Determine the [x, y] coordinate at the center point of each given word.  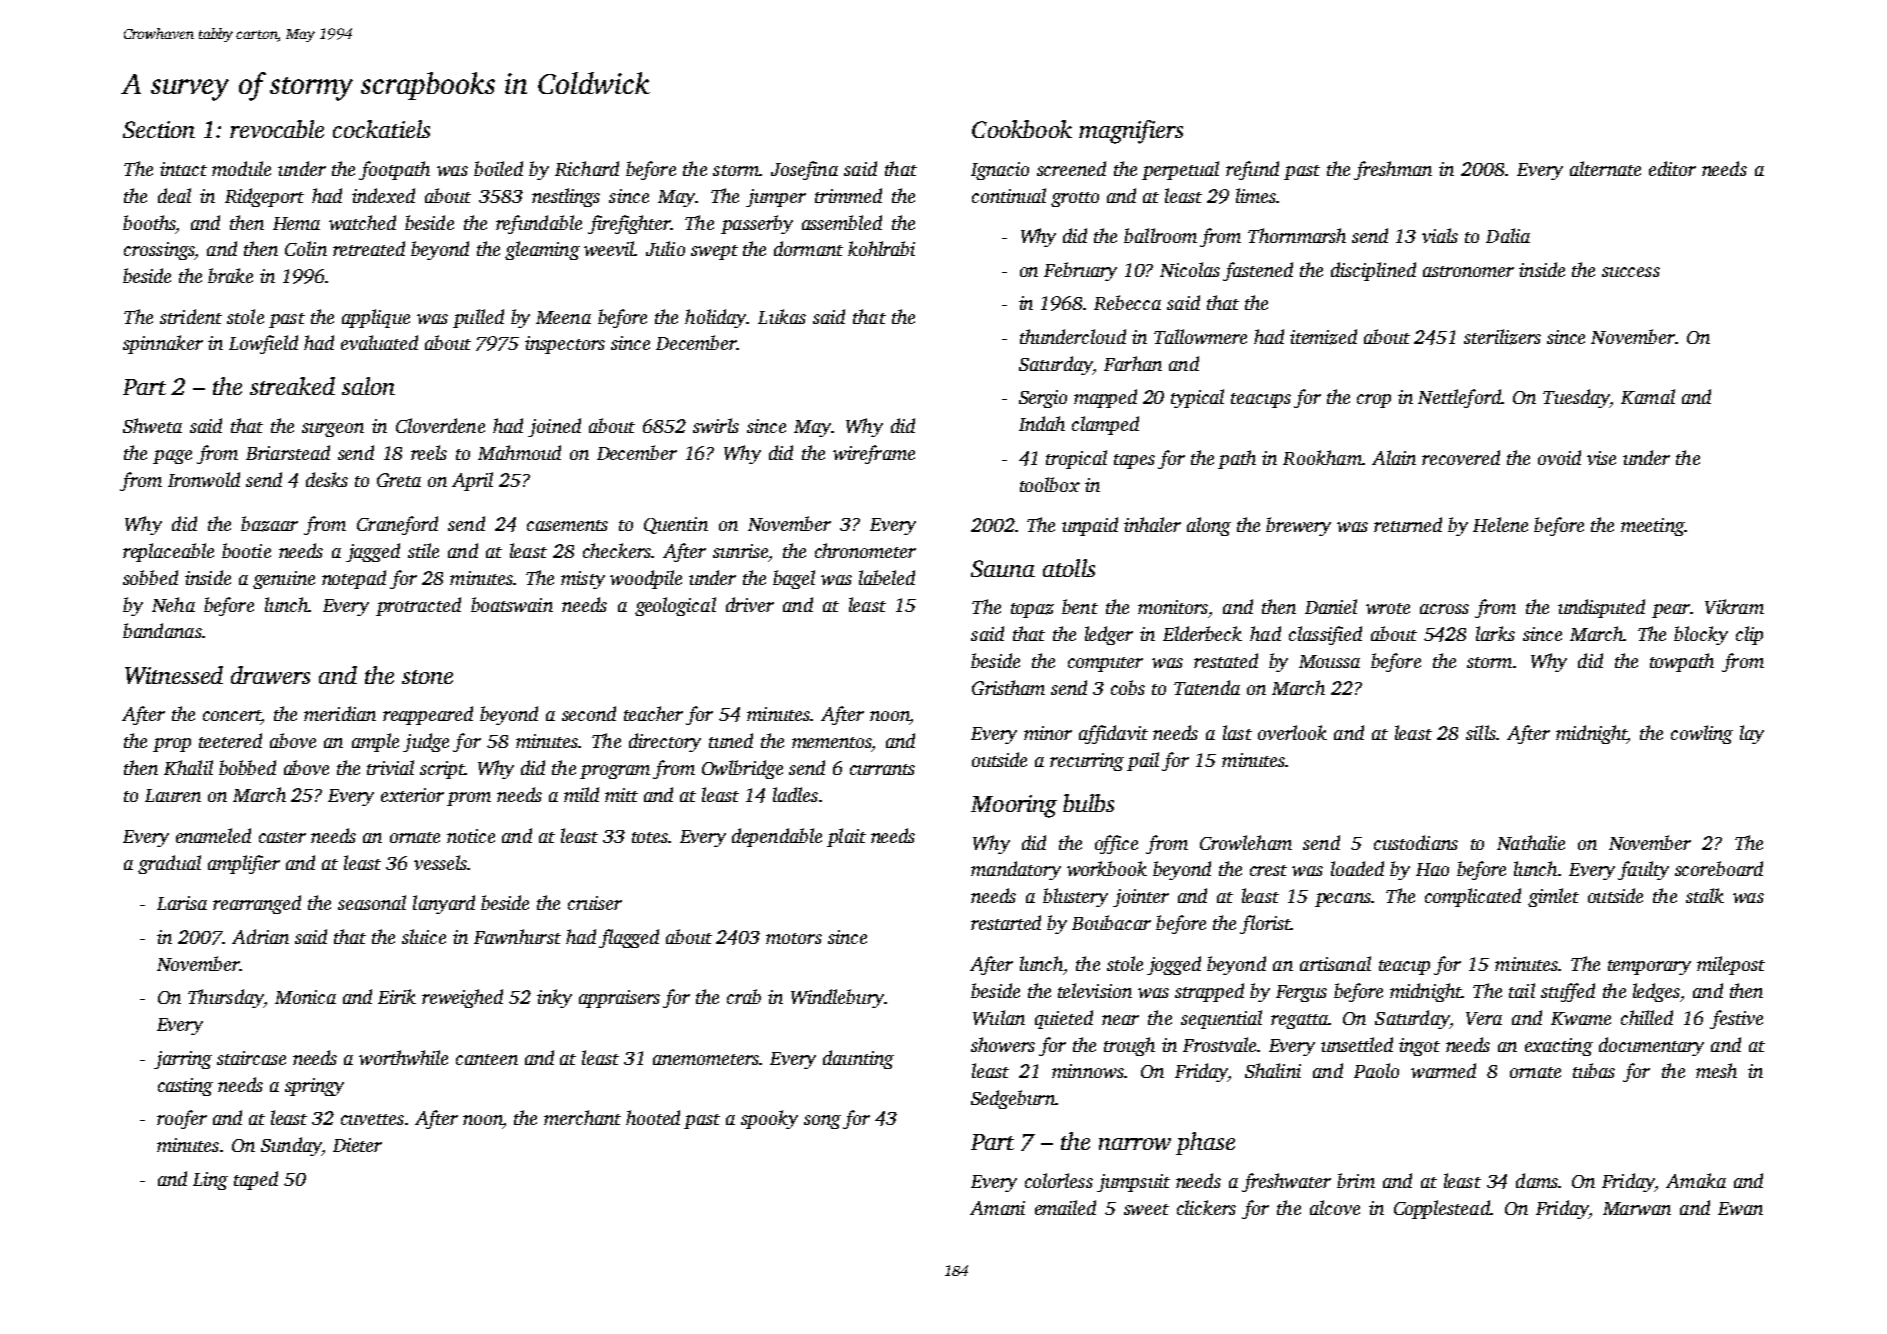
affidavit [1113, 734]
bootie [246, 550]
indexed [383, 195]
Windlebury [837, 998]
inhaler [1152, 524]
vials [1440, 235]
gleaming [542, 250]
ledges [1656, 992]
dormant [808, 248]
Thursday [226, 998]
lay [1752, 734]
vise [1601, 458]
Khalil [188, 767]
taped [256, 1180]
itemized [1323, 337]
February [1080, 271]
